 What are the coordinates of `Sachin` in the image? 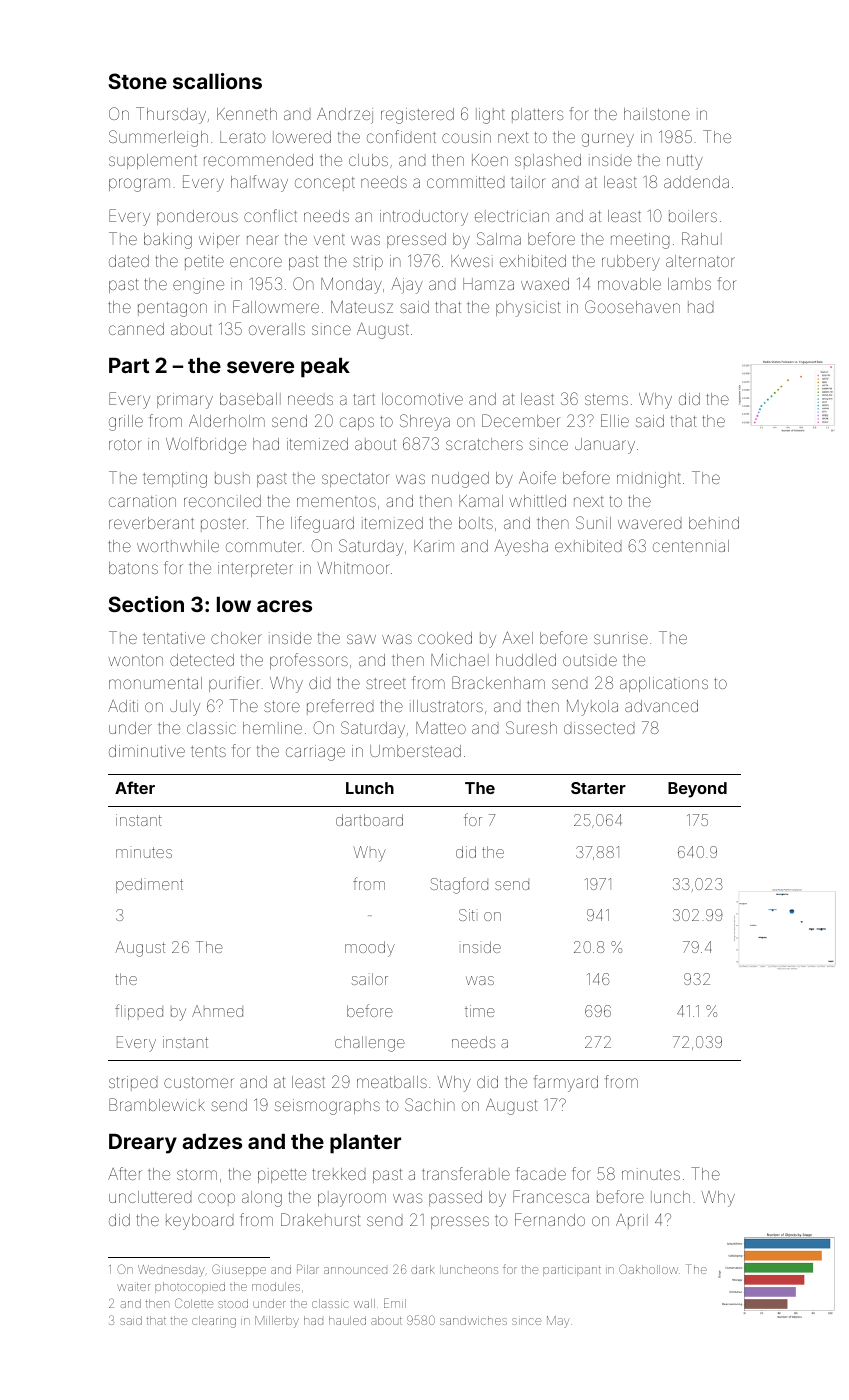 It's located at (430, 1104).
